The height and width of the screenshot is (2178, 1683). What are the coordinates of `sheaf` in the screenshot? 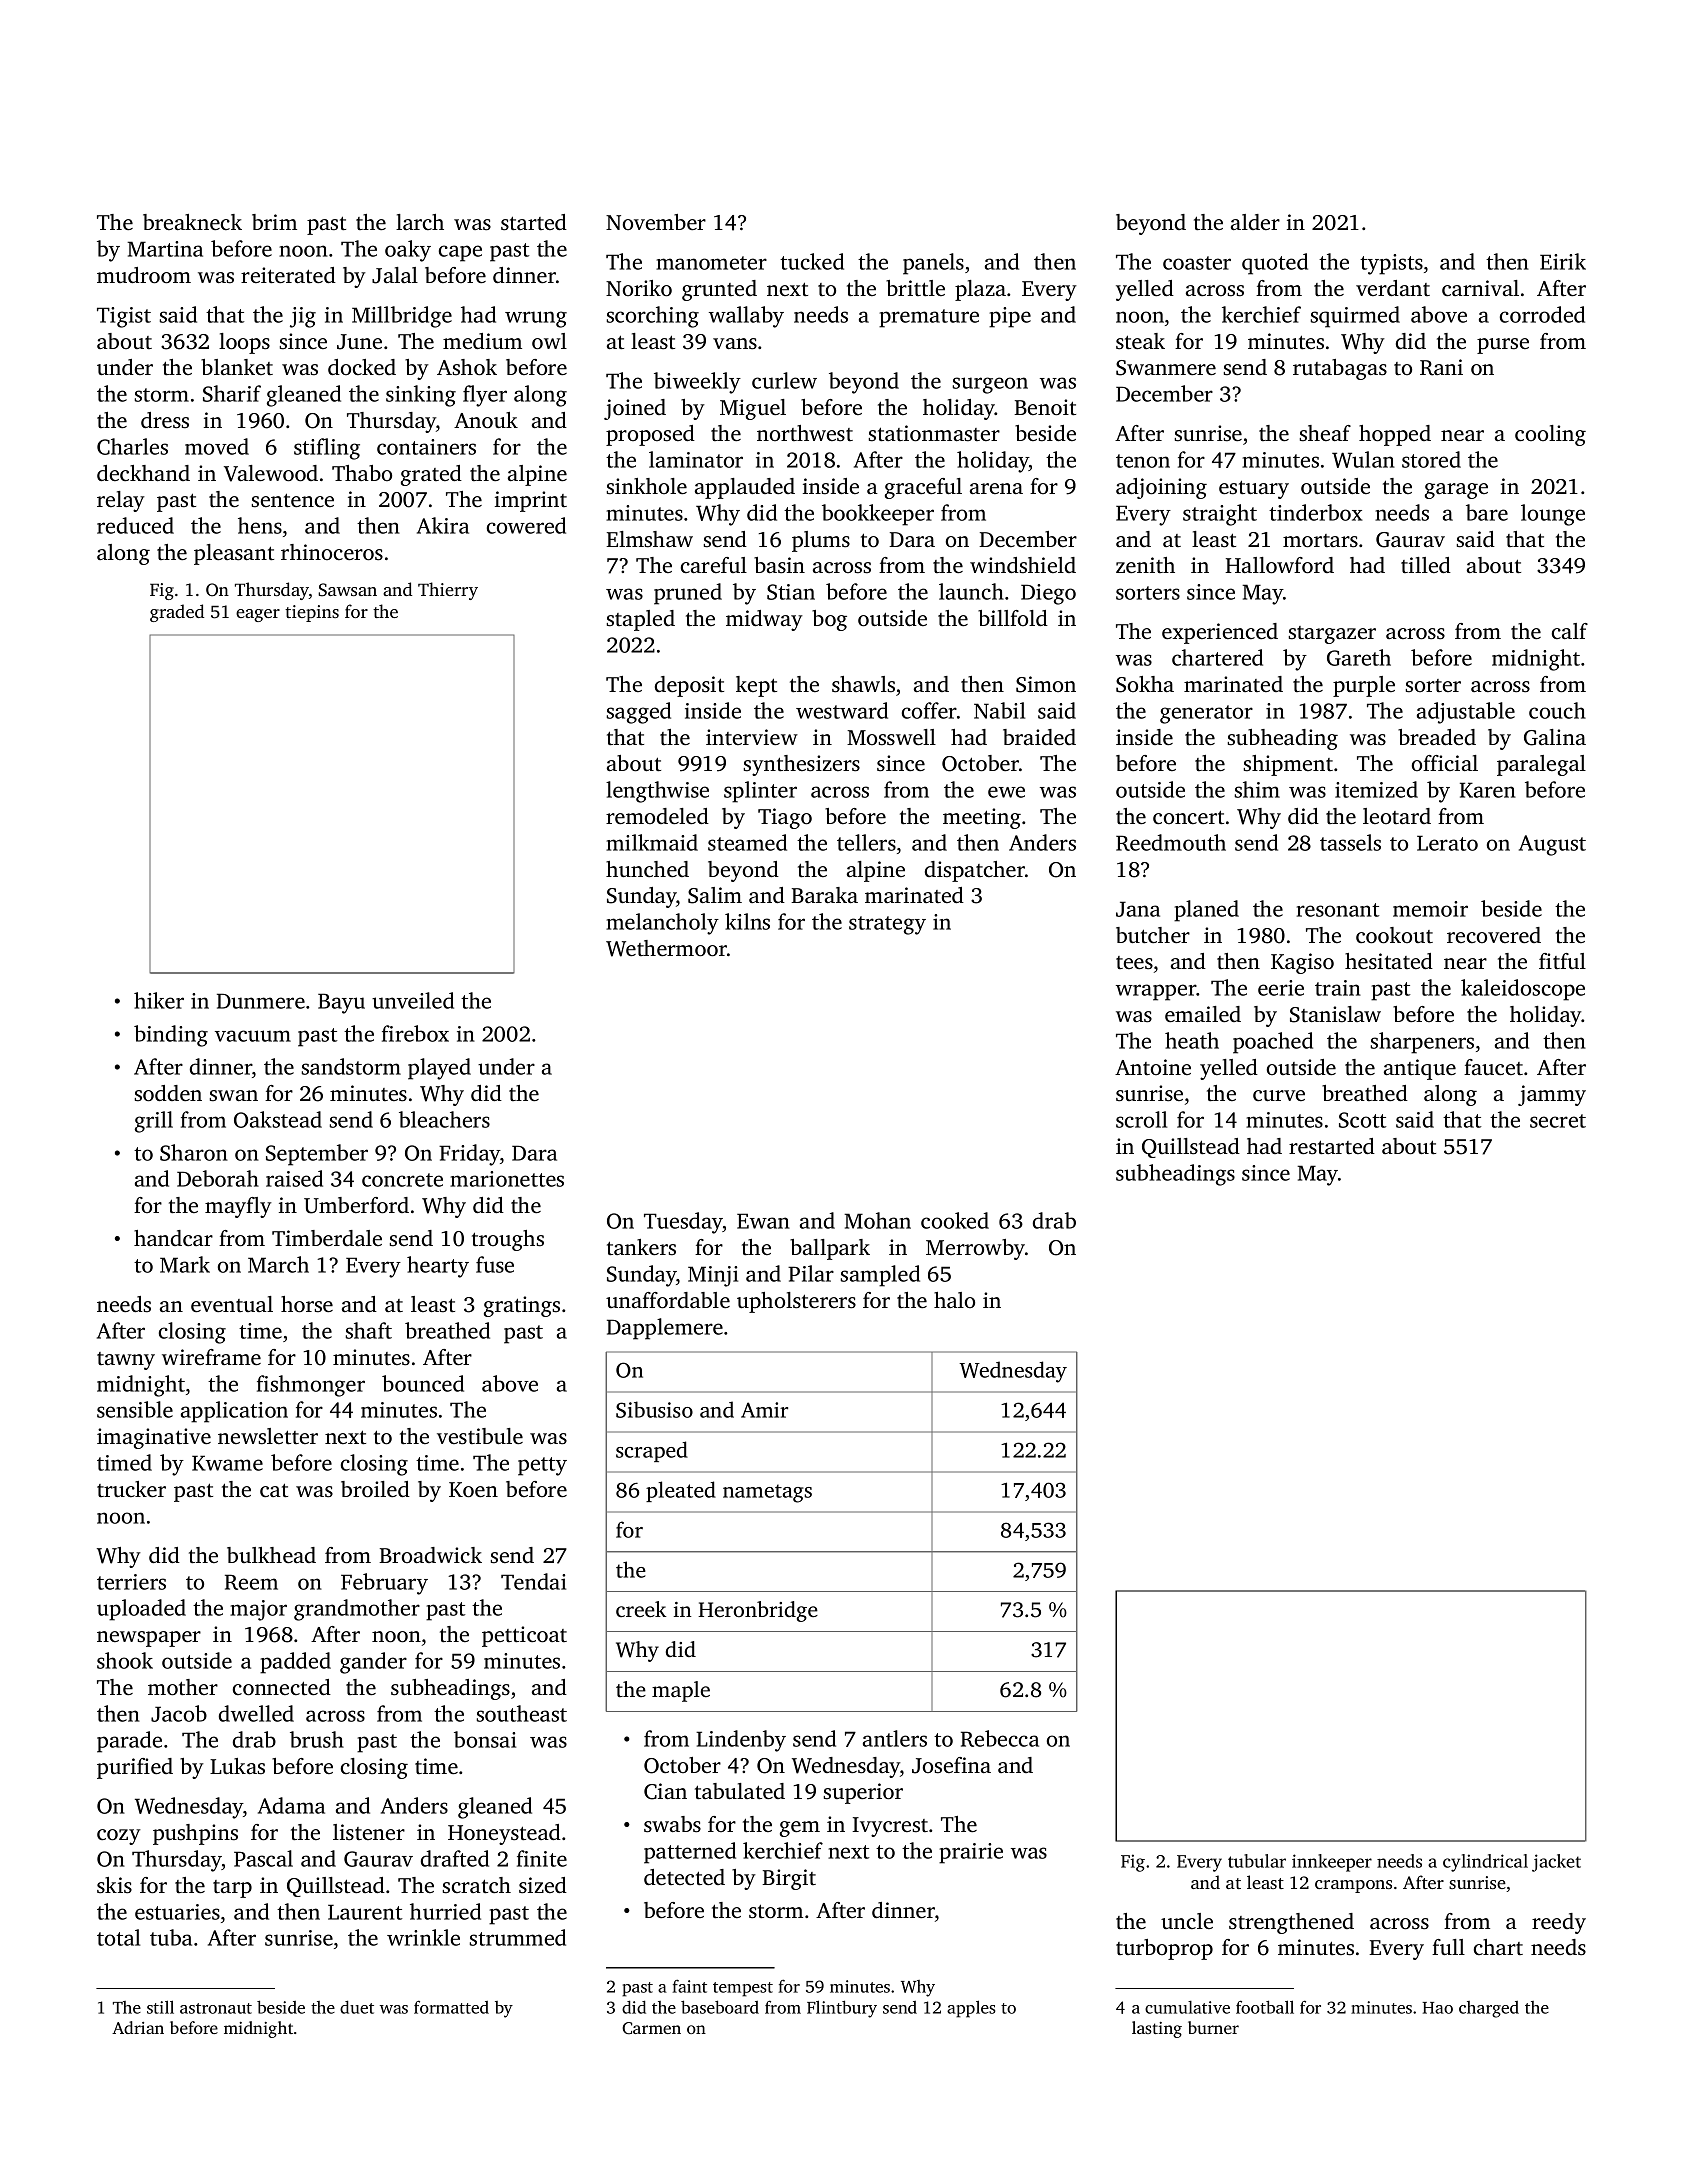 It's located at (1325, 433).
